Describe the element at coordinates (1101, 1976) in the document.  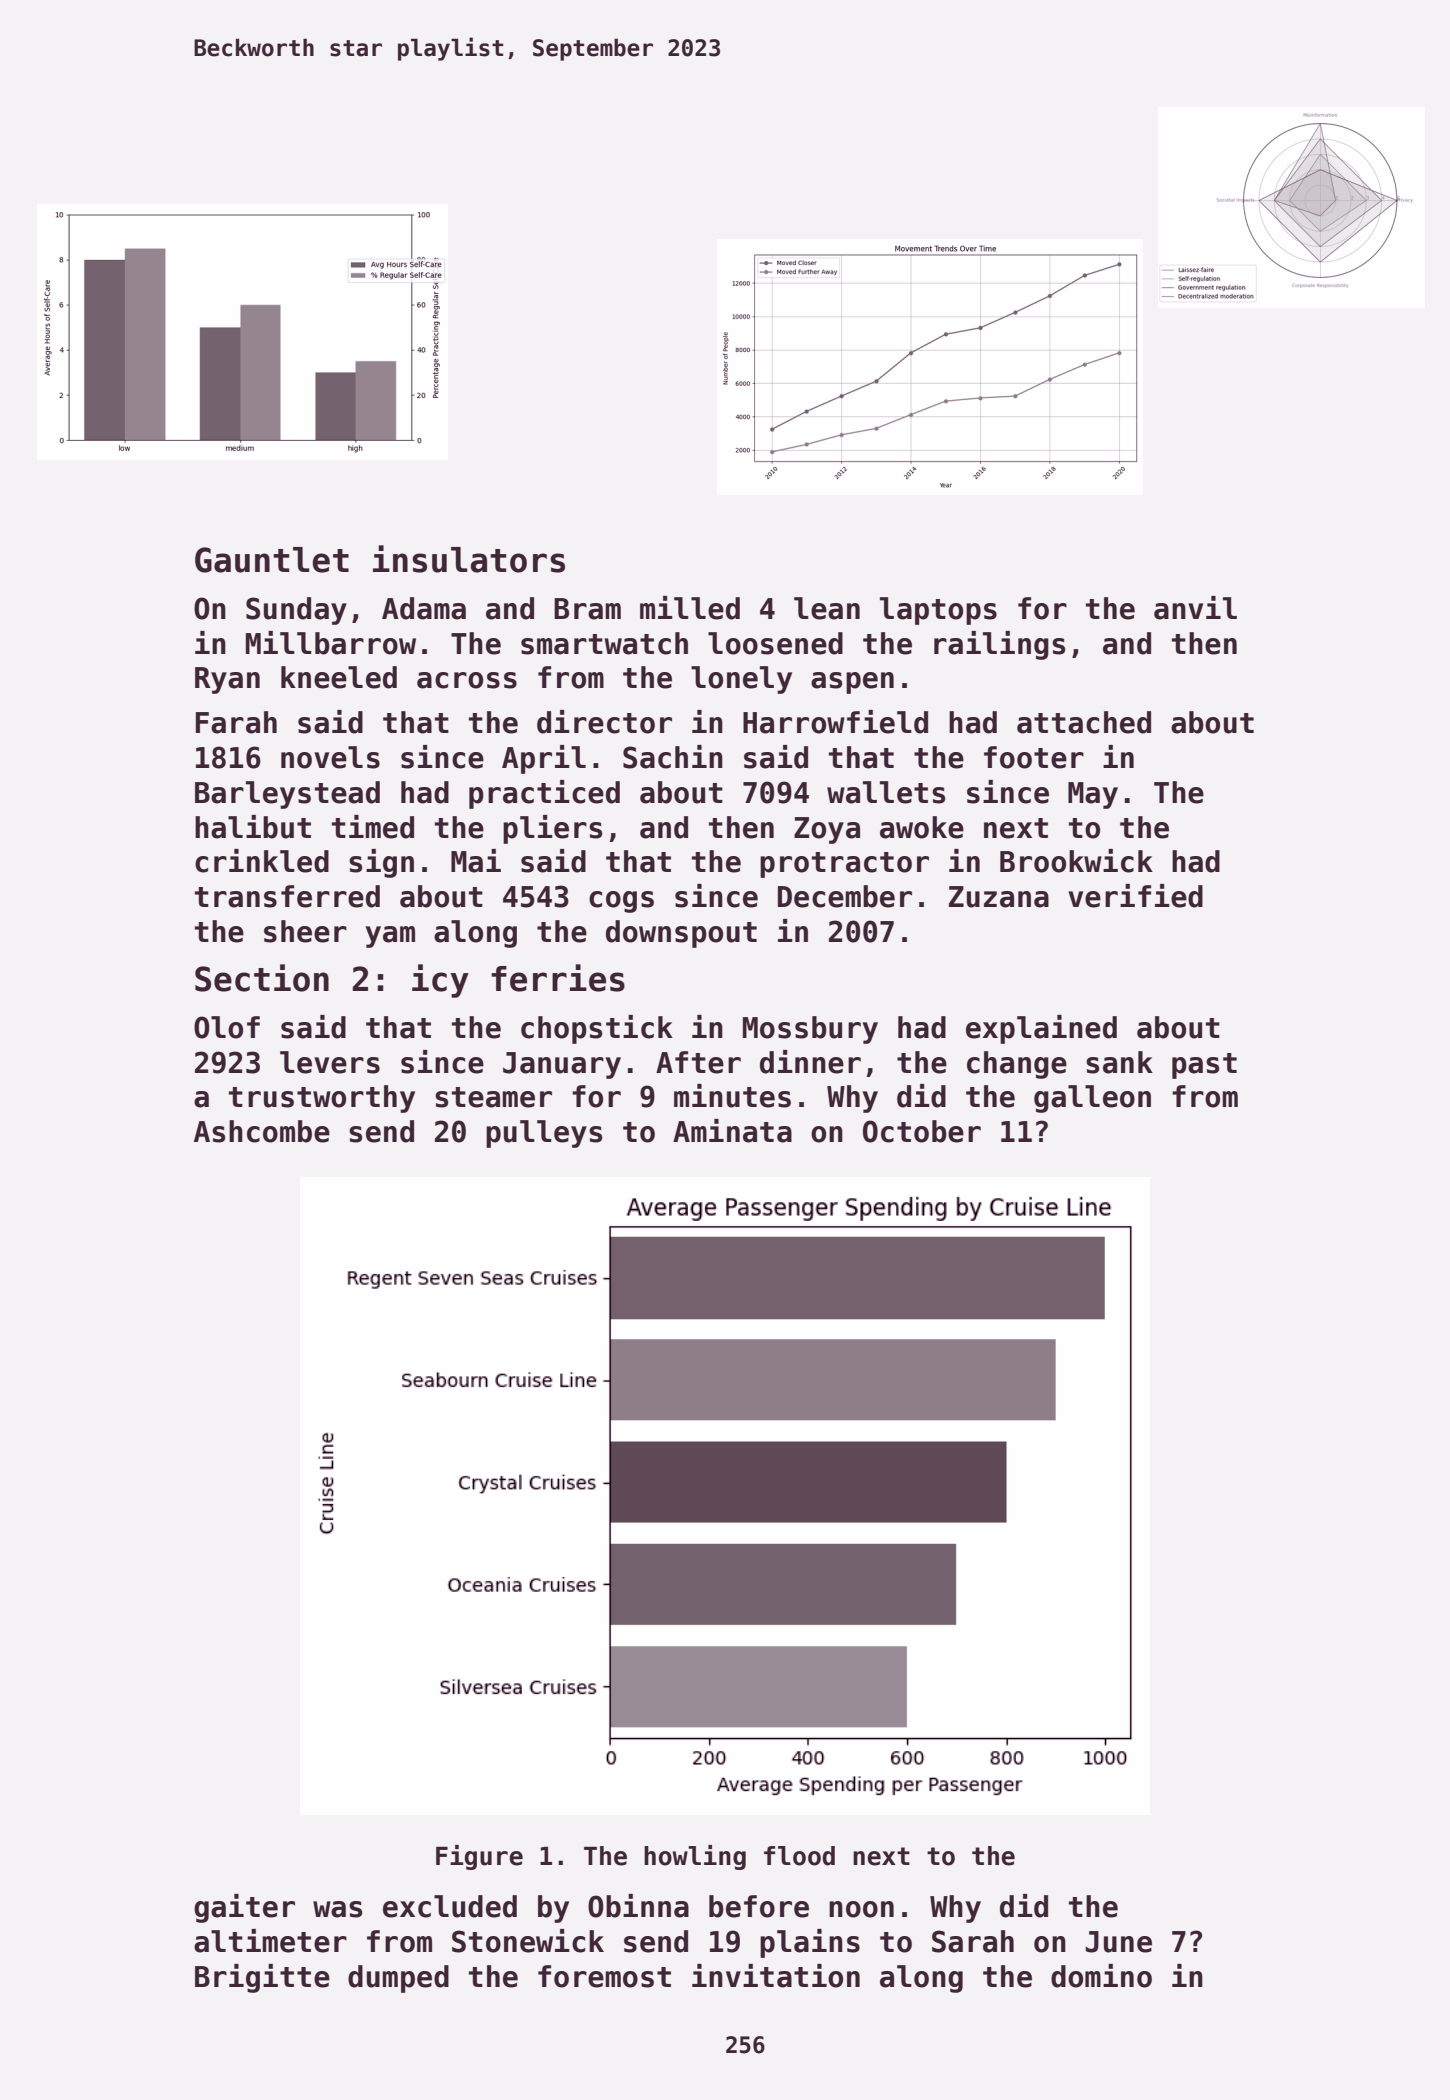
I see `domino` at that location.
